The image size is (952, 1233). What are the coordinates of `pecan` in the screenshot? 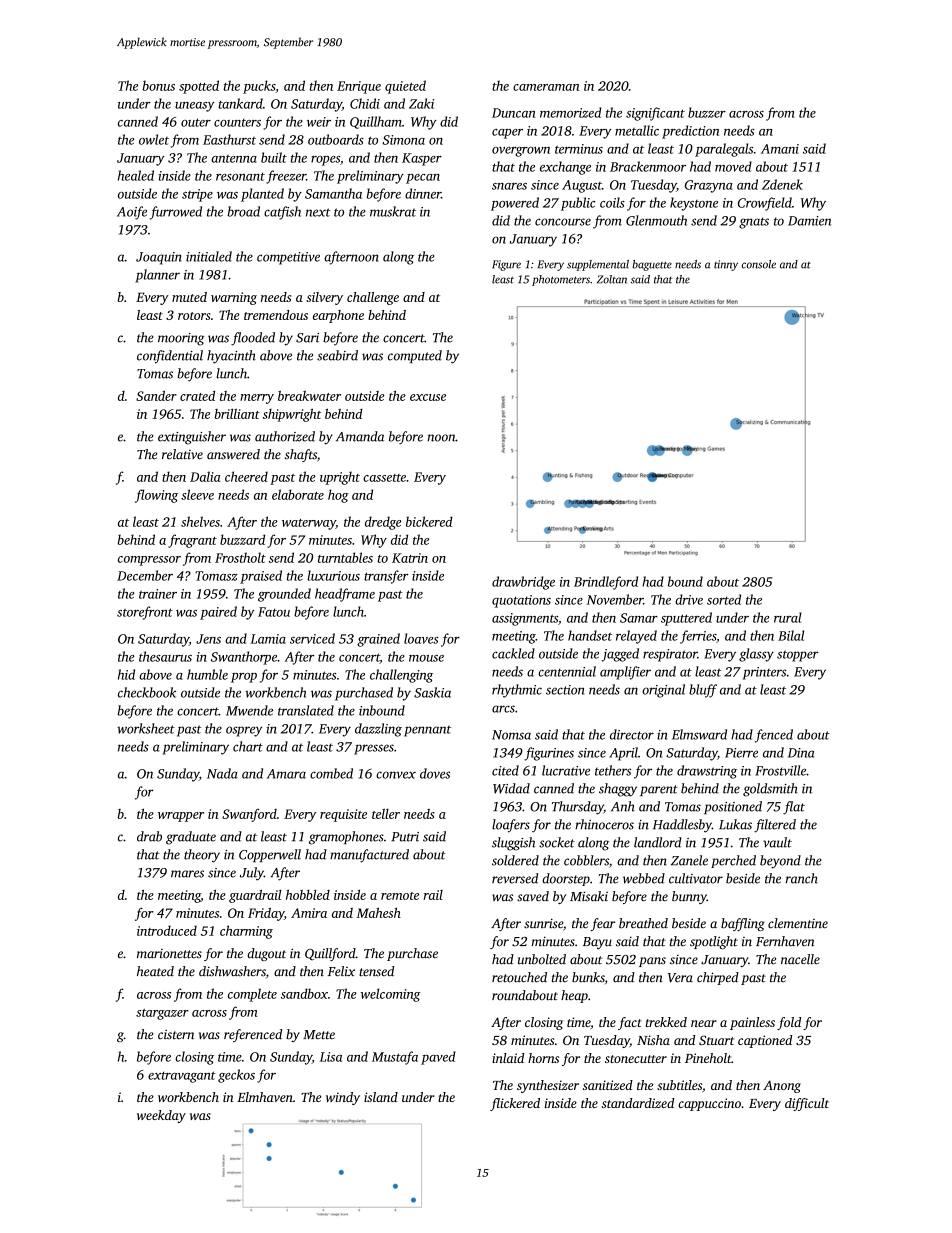 It's located at (423, 179).
